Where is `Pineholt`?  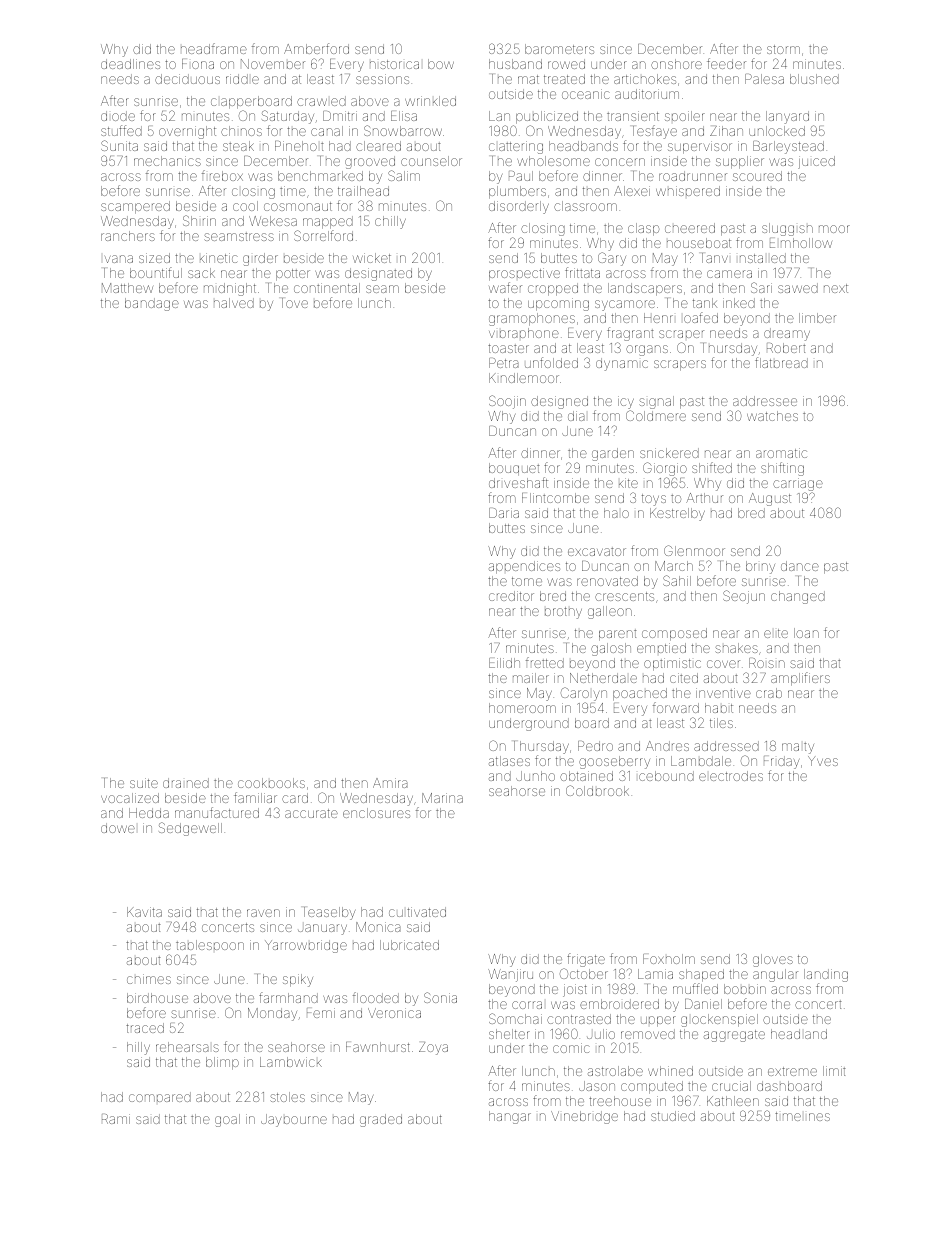 Pineholt is located at coordinates (299, 146).
